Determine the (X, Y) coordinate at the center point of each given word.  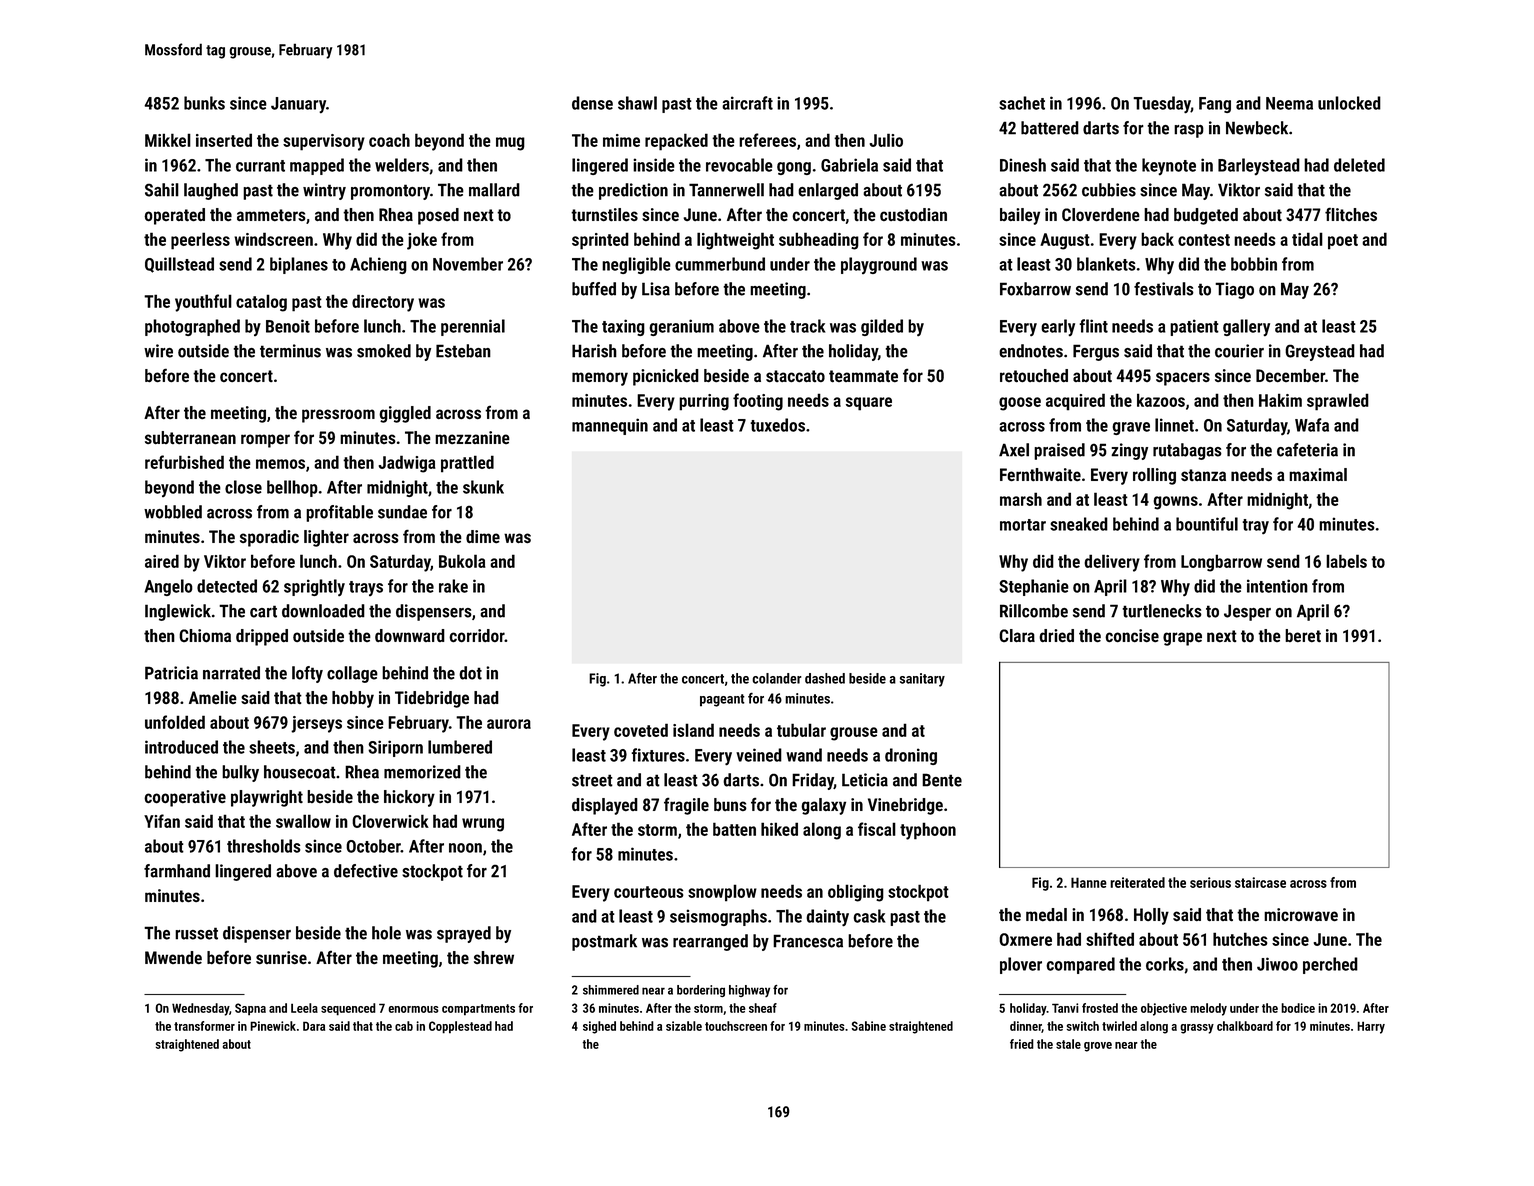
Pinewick (273, 1026)
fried (1022, 1044)
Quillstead (179, 265)
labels (1346, 561)
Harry (1371, 1027)
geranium (681, 327)
